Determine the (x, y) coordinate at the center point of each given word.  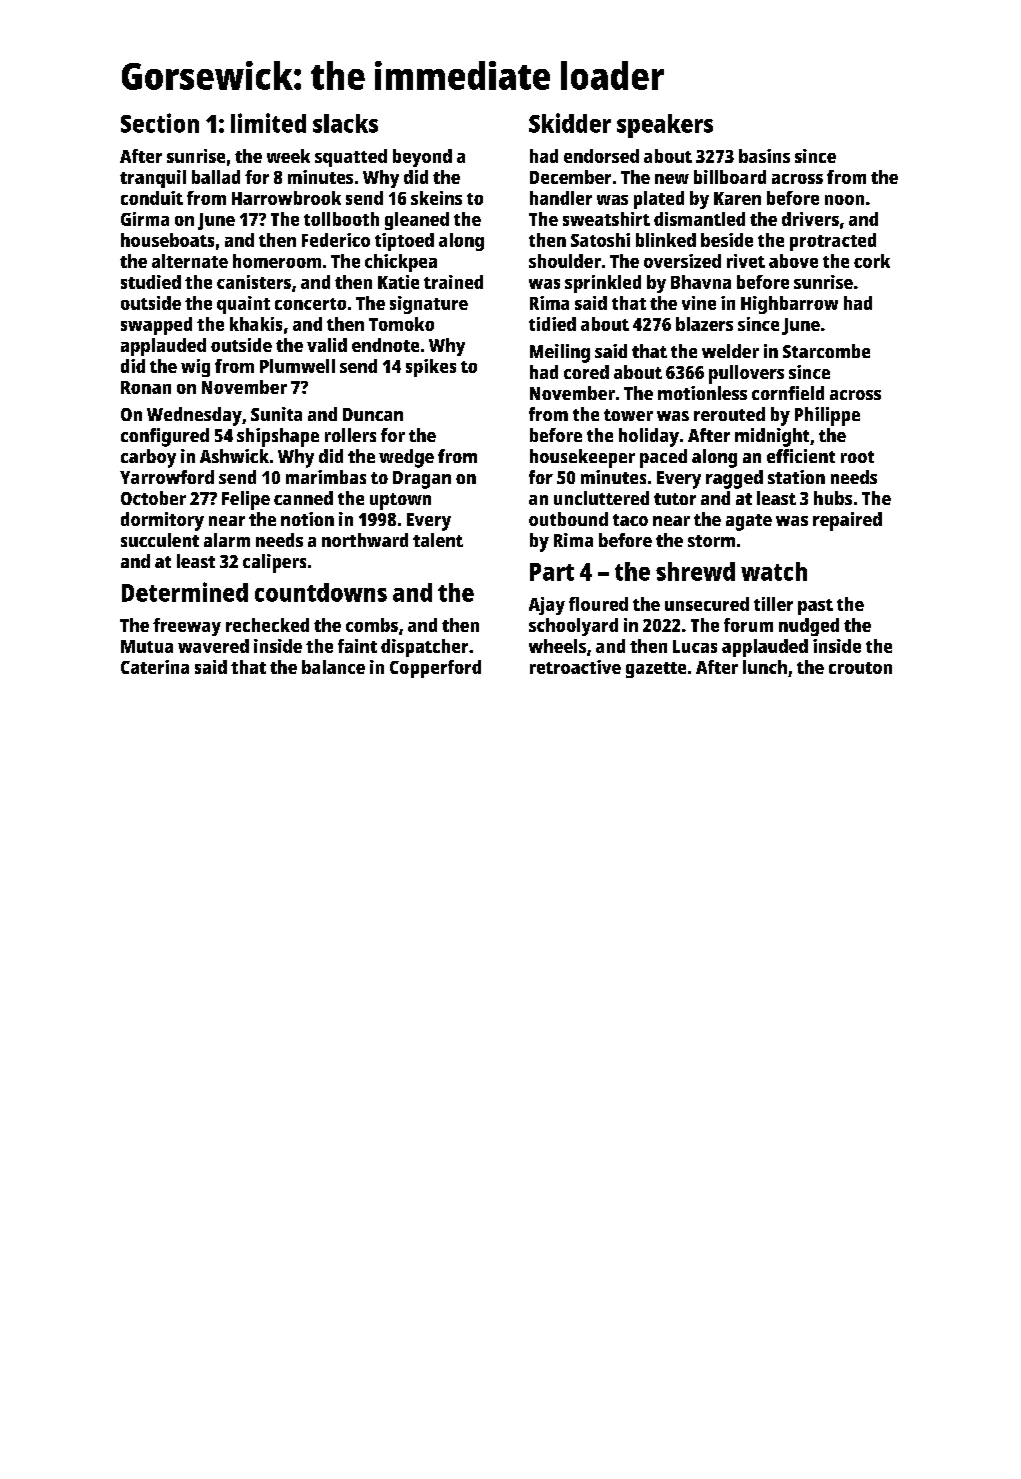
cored (586, 372)
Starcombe (826, 351)
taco (630, 520)
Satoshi (600, 240)
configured (165, 437)
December (570, 177)
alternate (190, 261)
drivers (810, 219)
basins (764, 156)
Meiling (560, 353)
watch (774, 571)
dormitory (162, 521)
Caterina (155, 667)
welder (730, 351)
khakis (256, 324)
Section (160, 123)
